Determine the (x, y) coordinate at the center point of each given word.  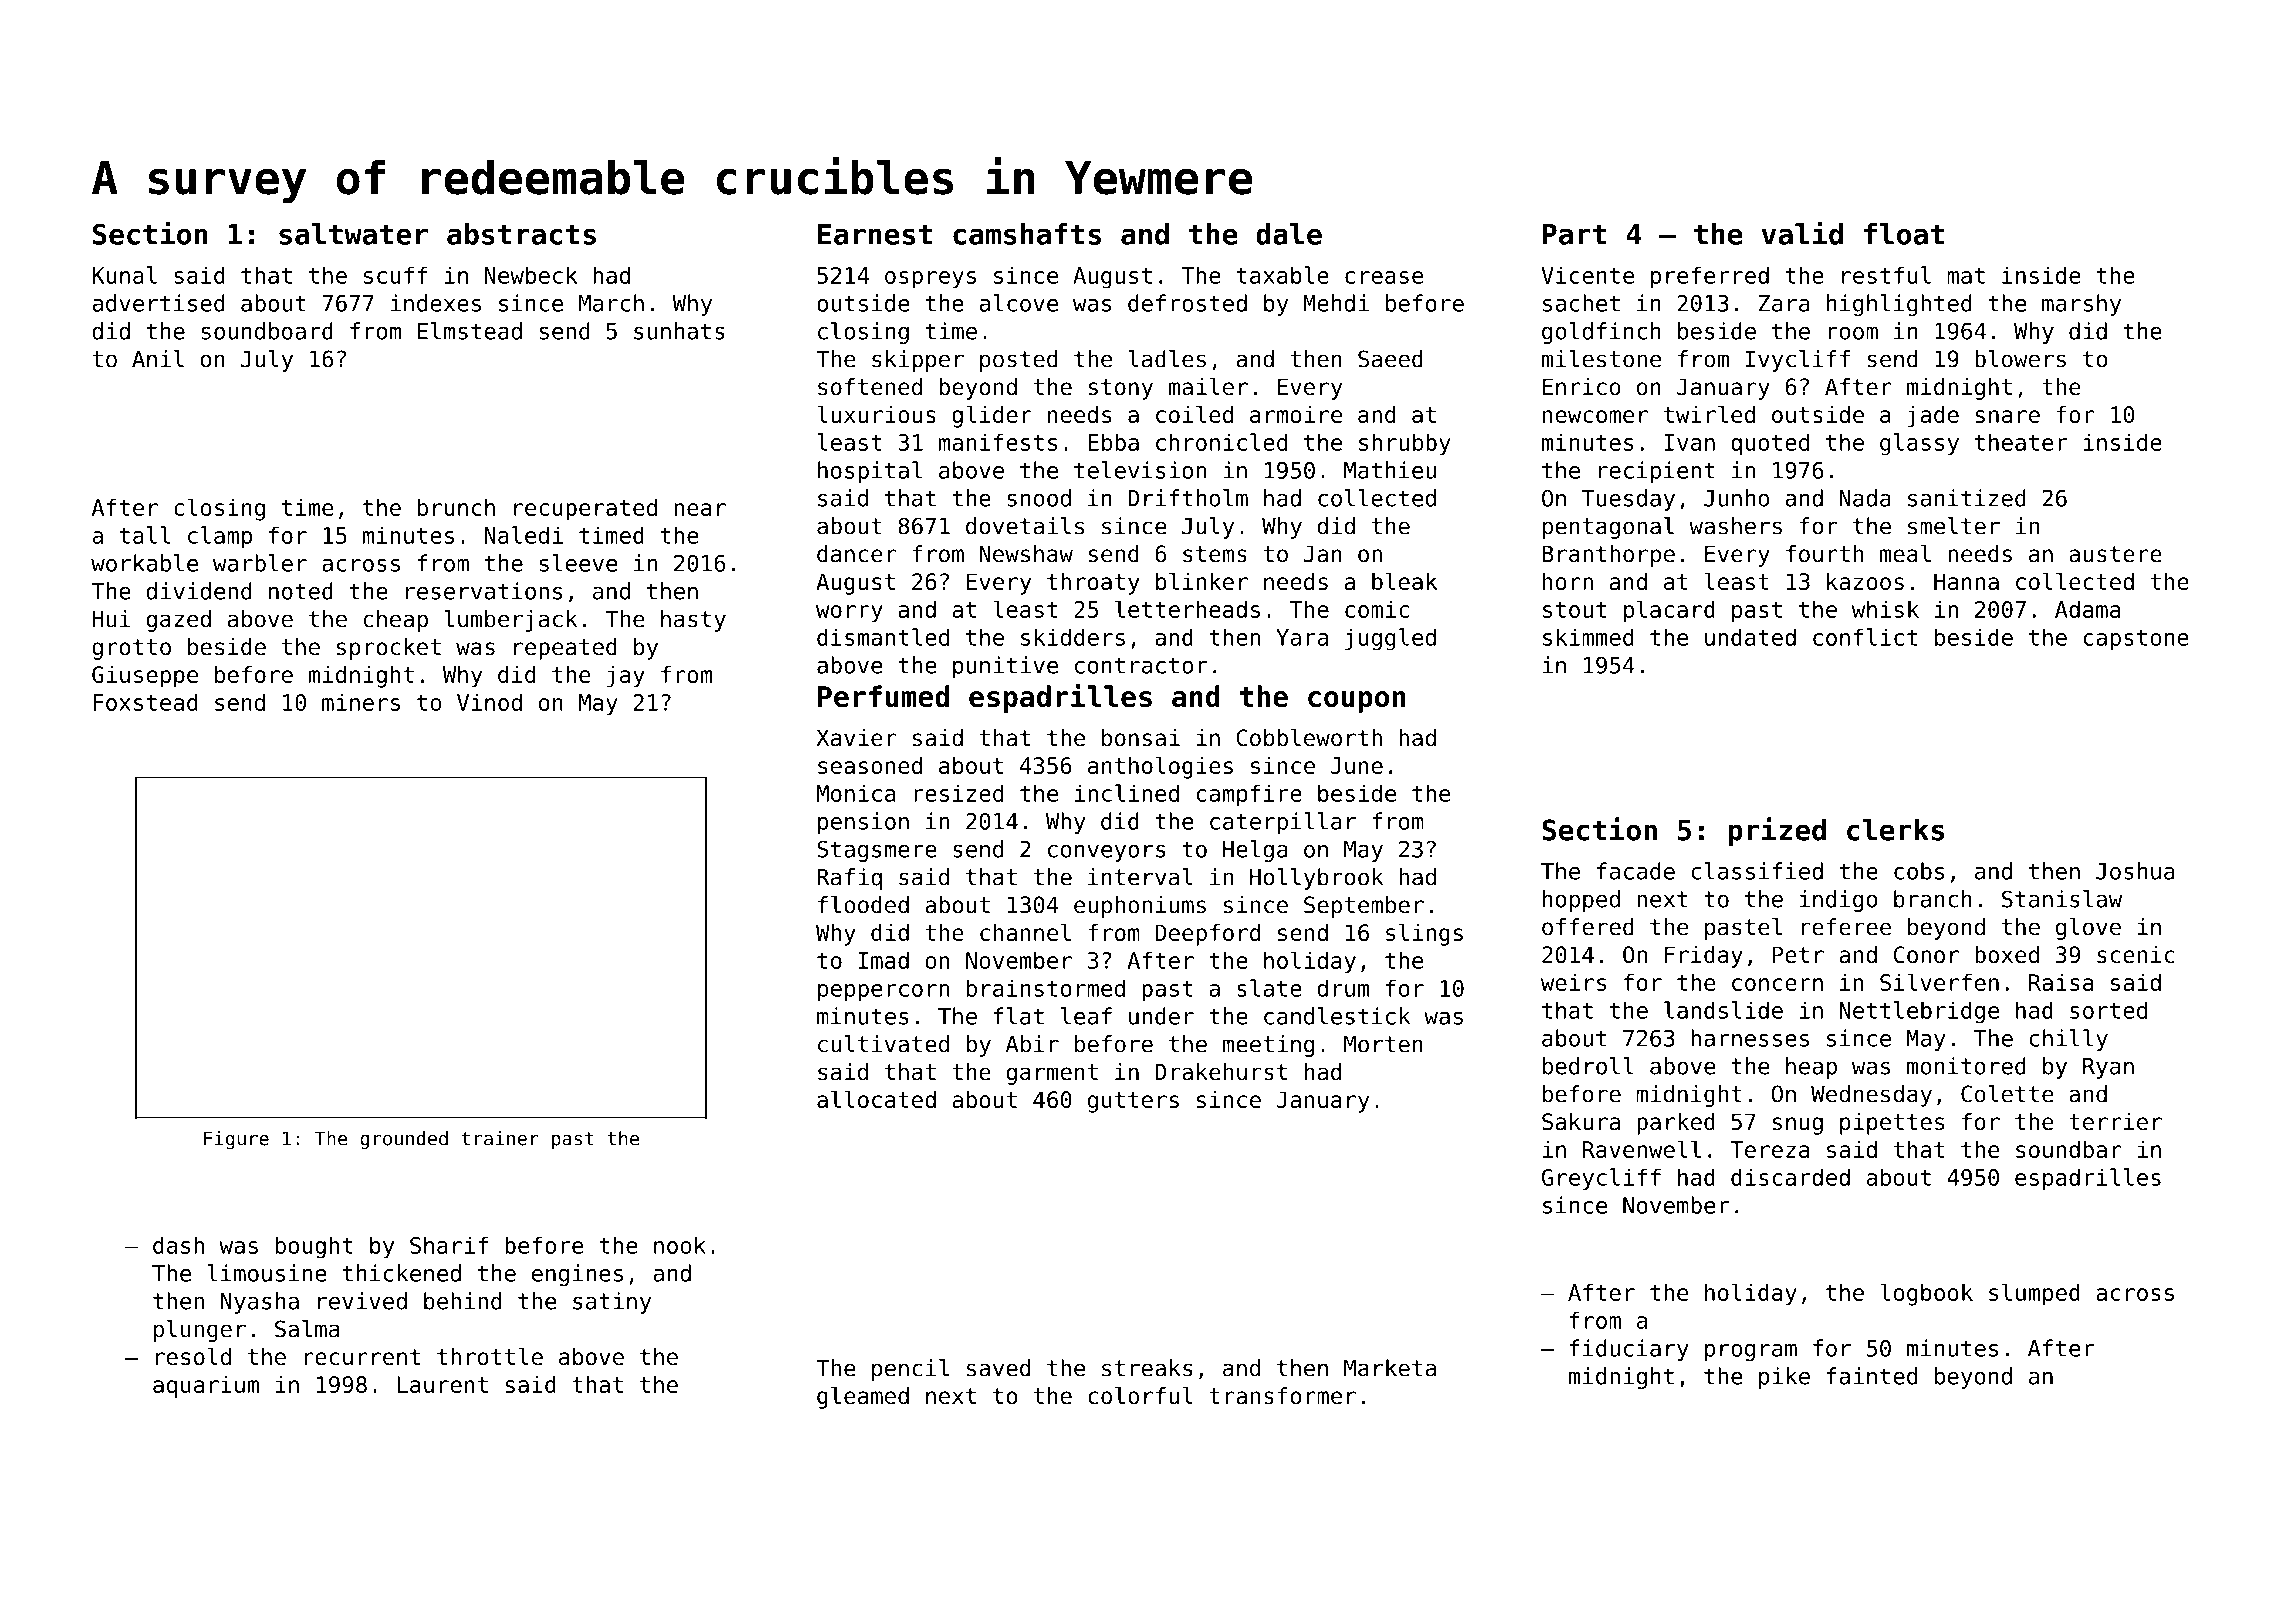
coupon (1356, 702)
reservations (484, 591)
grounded (404, 1140)
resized (958, 793)
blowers (2020, 359)
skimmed (1588, 637)
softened (870, 387)
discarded (1790, 1177)
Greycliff (1601, 1179)
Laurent (442, 1384)
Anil (158, 358)
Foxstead (146, 702)
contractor (1141, 665)
